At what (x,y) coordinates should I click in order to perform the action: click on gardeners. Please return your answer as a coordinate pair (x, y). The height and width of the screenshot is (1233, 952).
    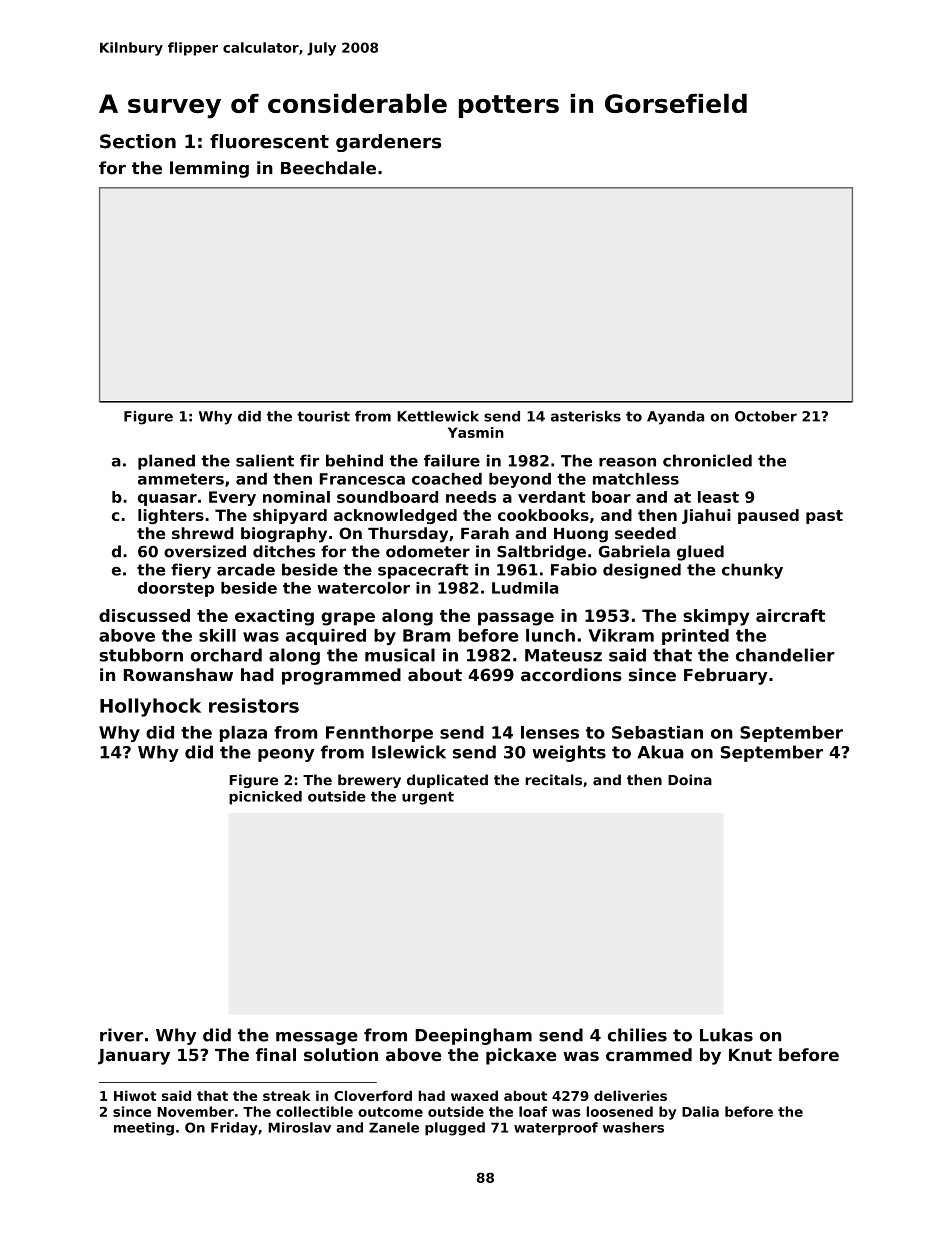
    Looking at the image, I should click on (388, 143).
